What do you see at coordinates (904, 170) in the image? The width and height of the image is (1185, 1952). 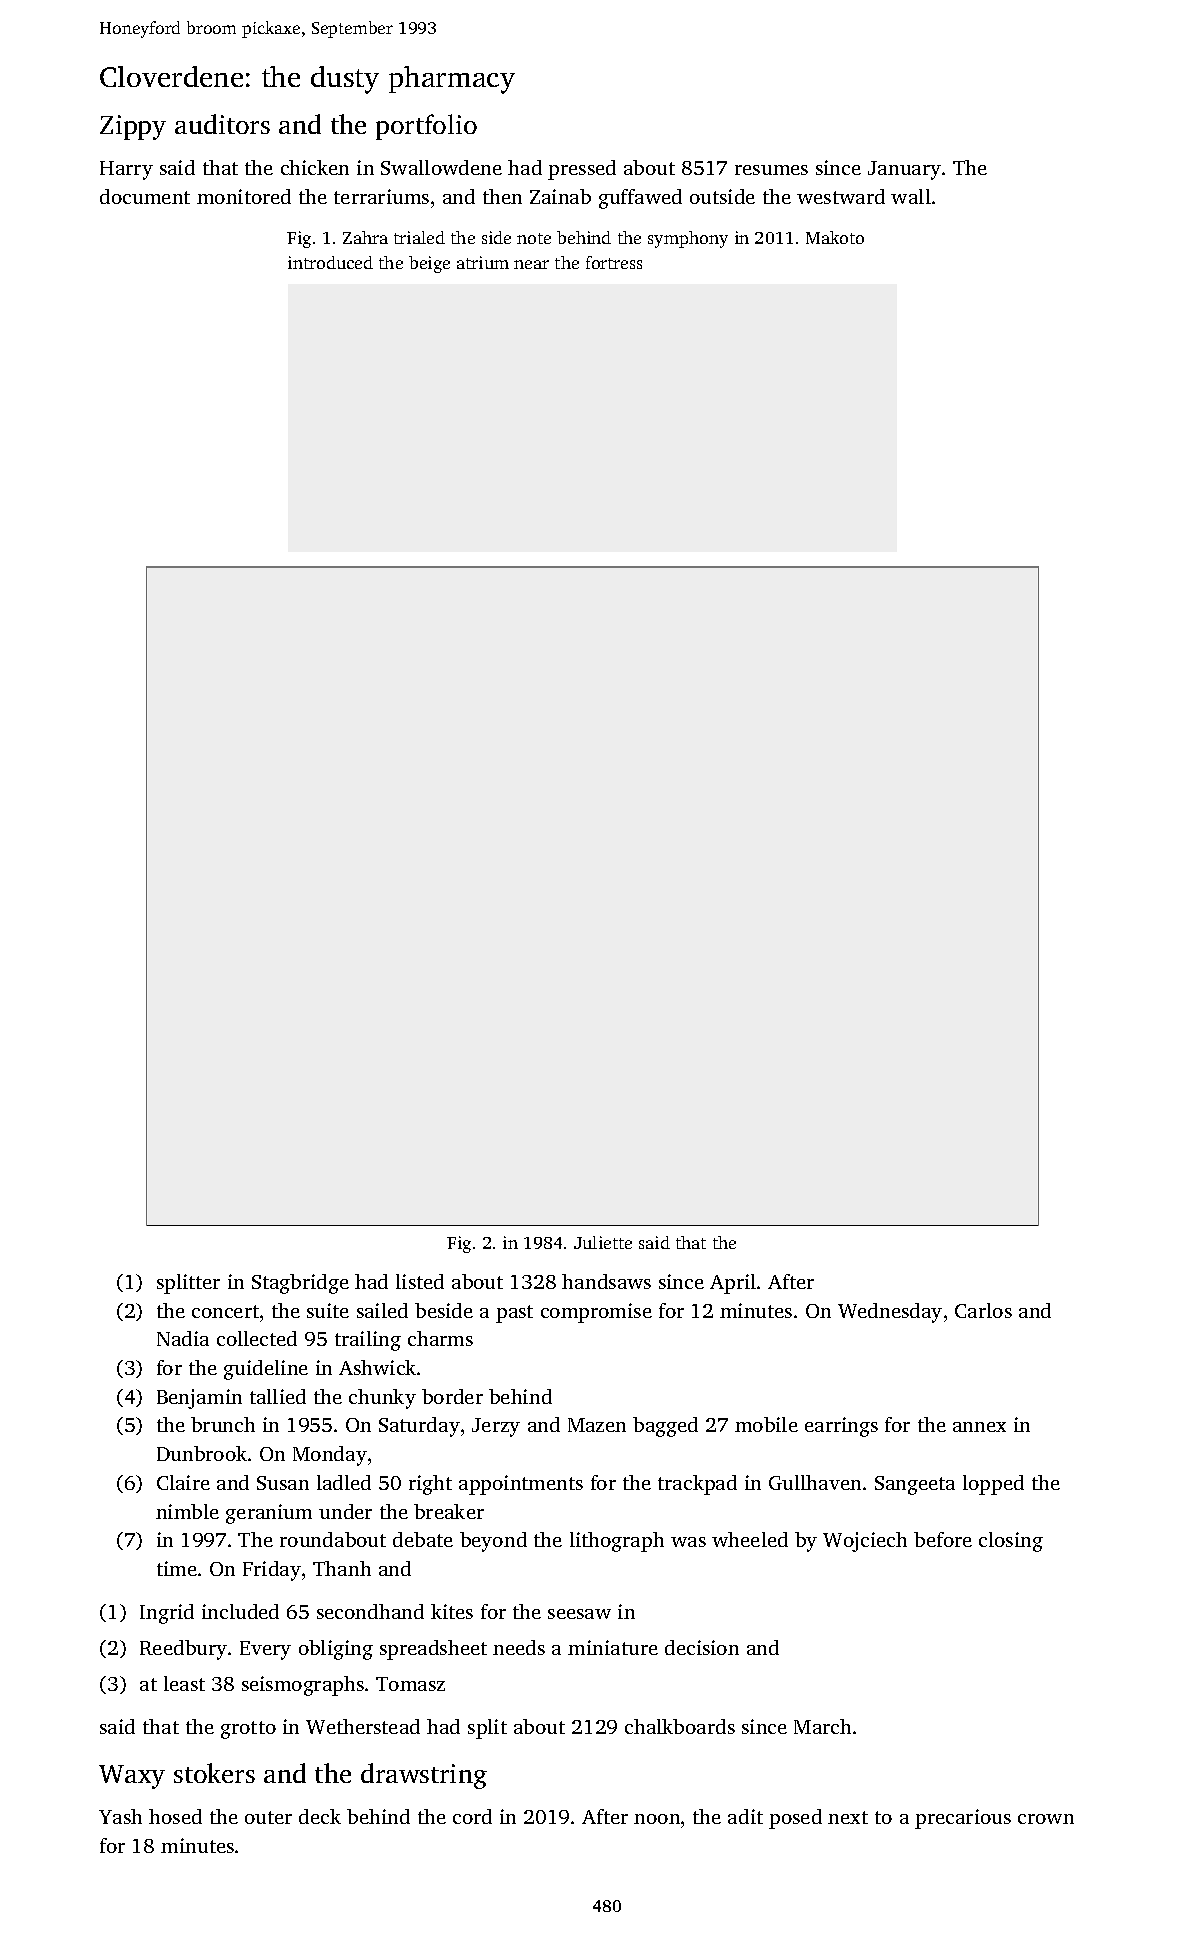 I see `January` at bounding box center [904, 170].
